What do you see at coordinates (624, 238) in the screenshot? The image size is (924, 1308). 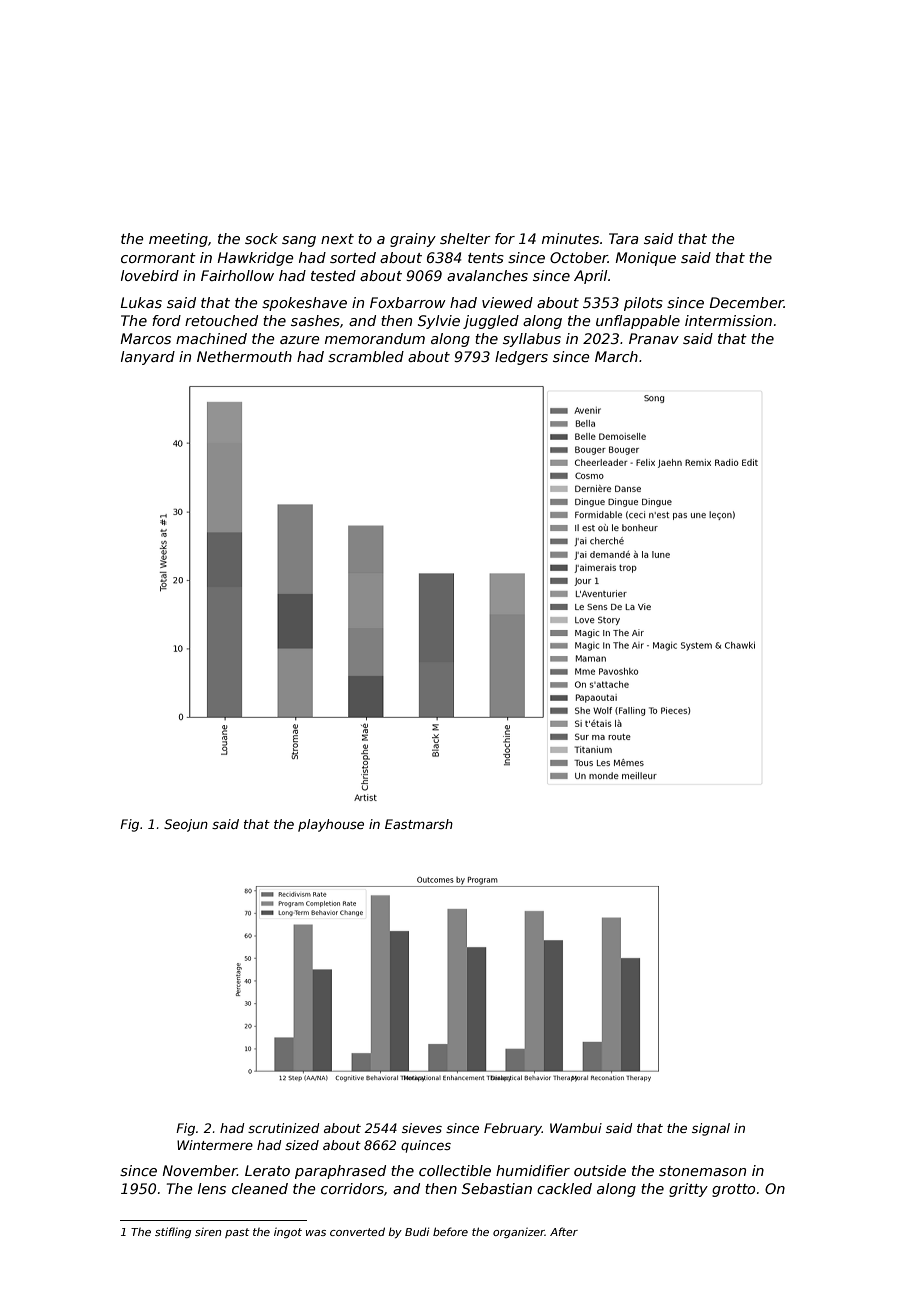 I see `Tara` at bounding box center [624, 238].
